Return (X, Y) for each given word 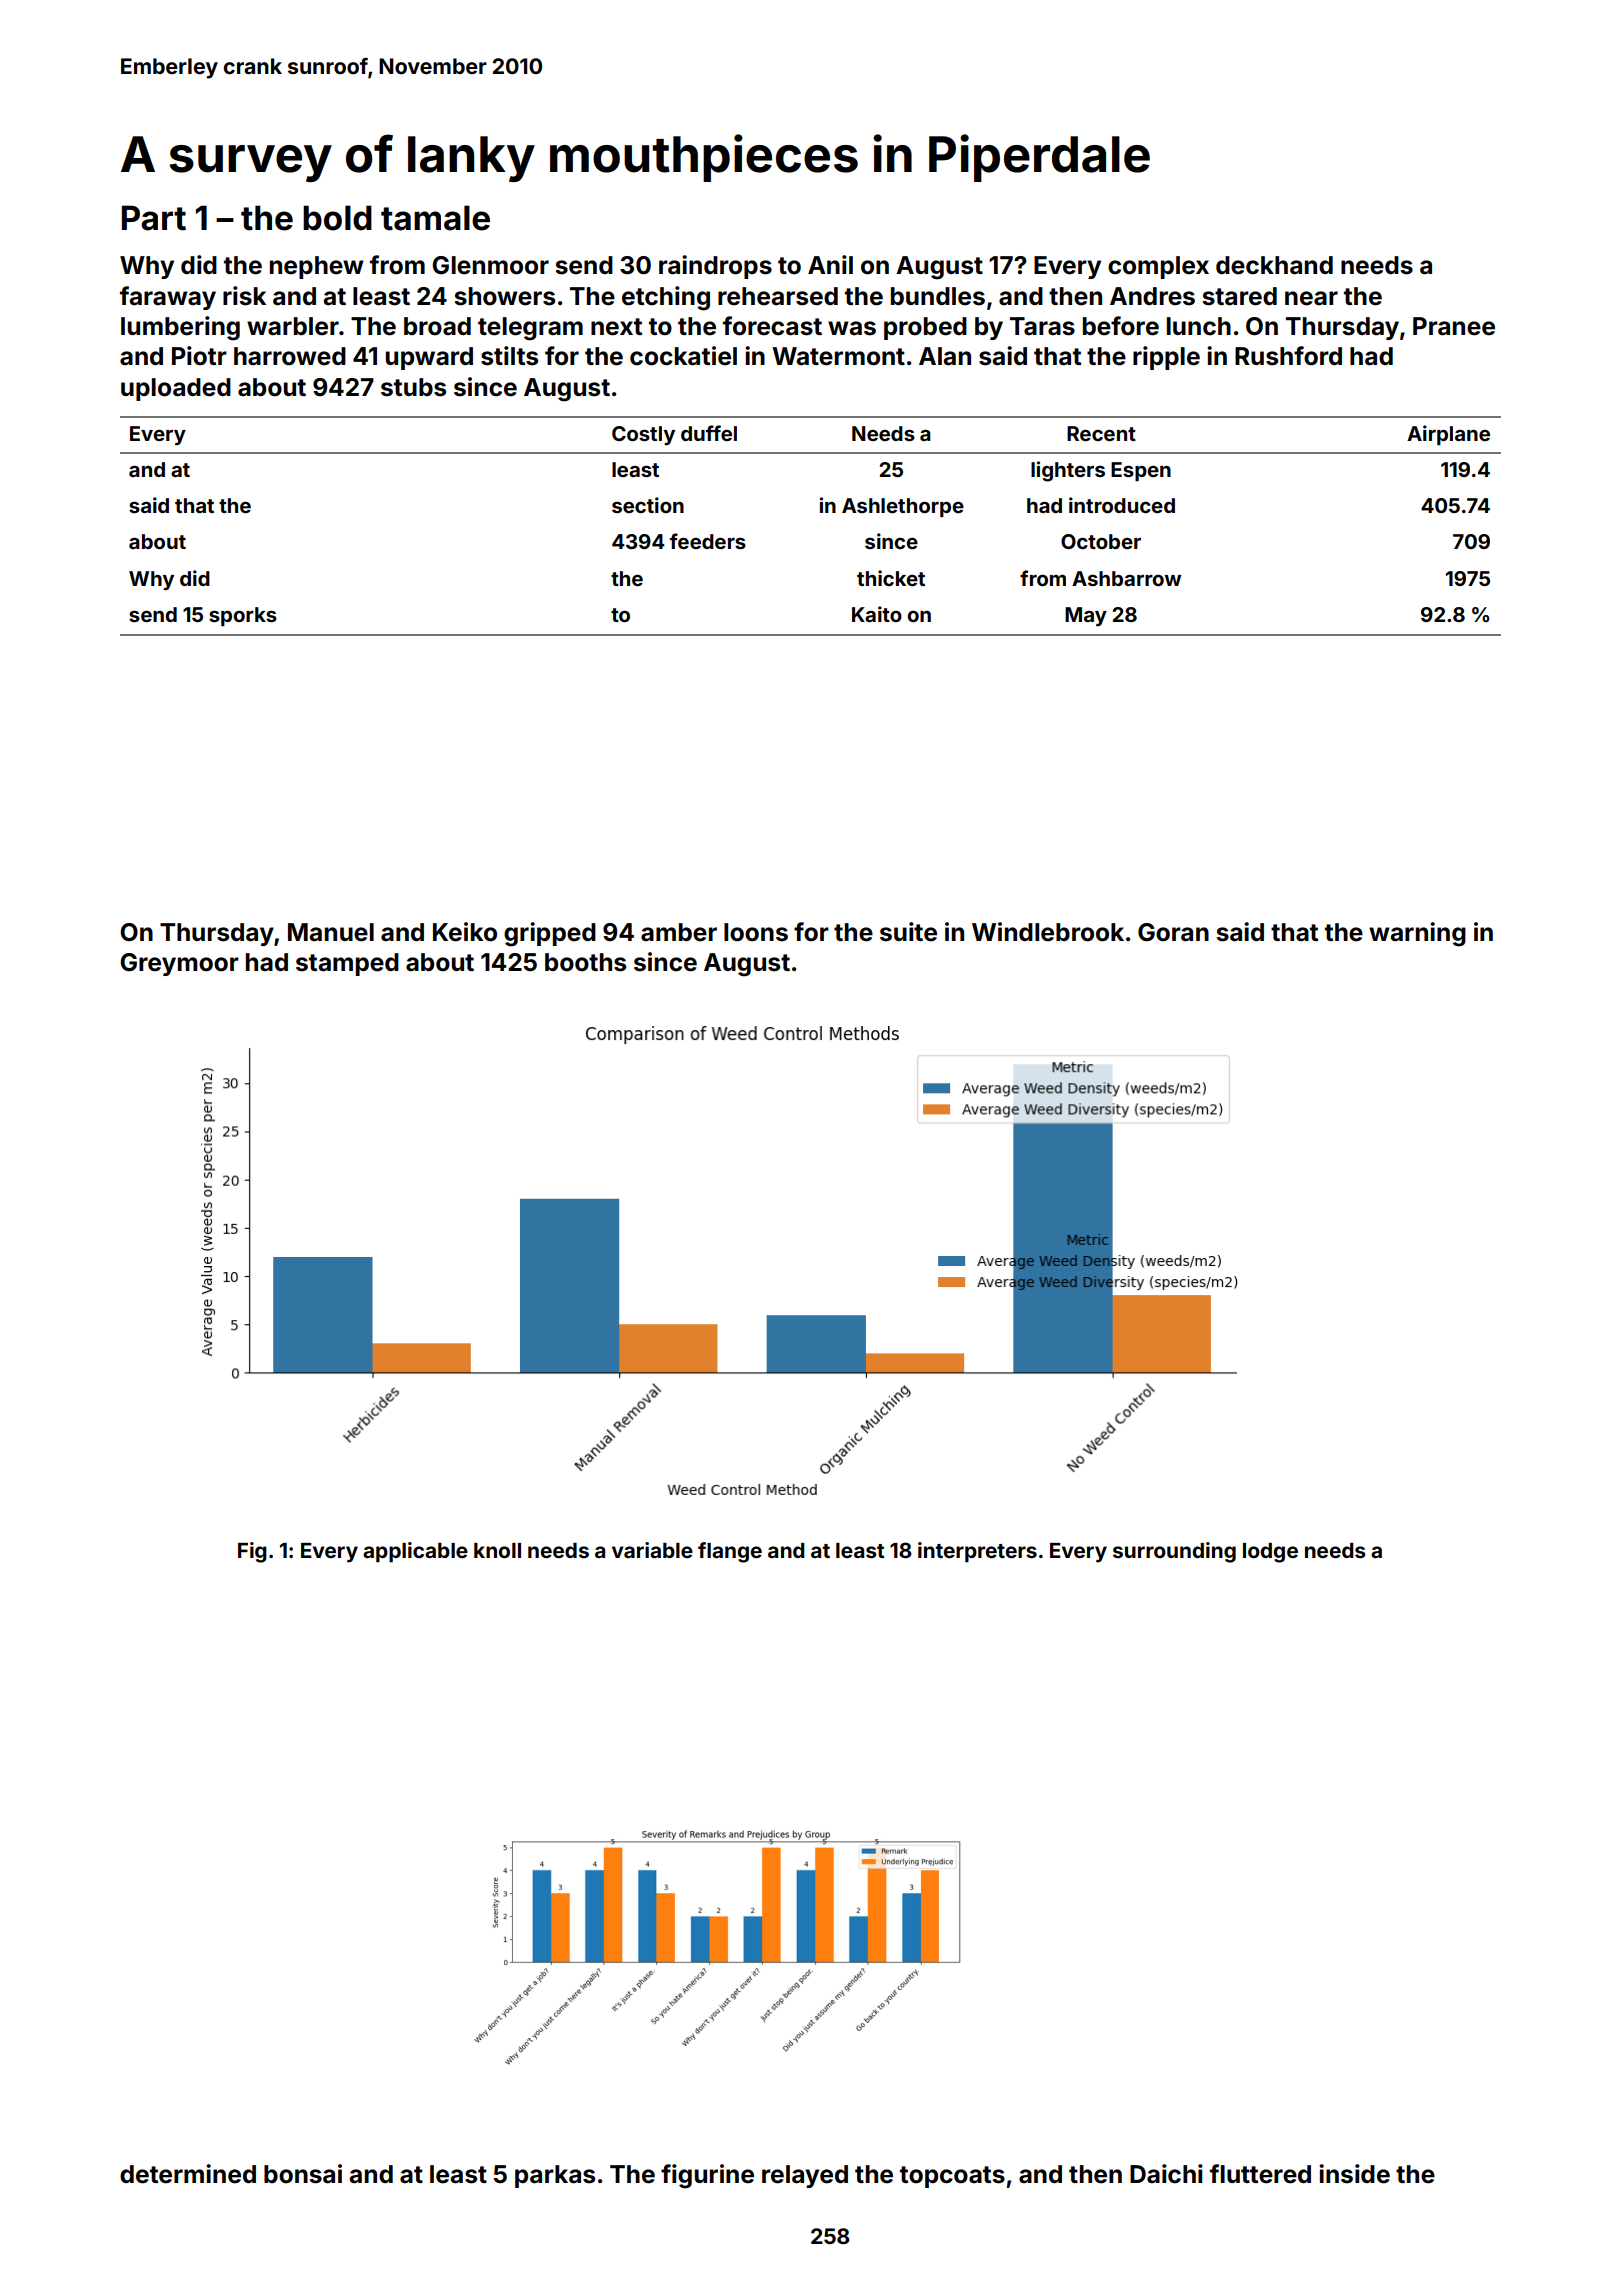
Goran (1173, 932)
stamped (347, 964)
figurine (707, 2176)
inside (1354, 2174)
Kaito (877, 614)
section (648, 505)
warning (1417, 934)
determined (188, 2174)
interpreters (977, 1552)
